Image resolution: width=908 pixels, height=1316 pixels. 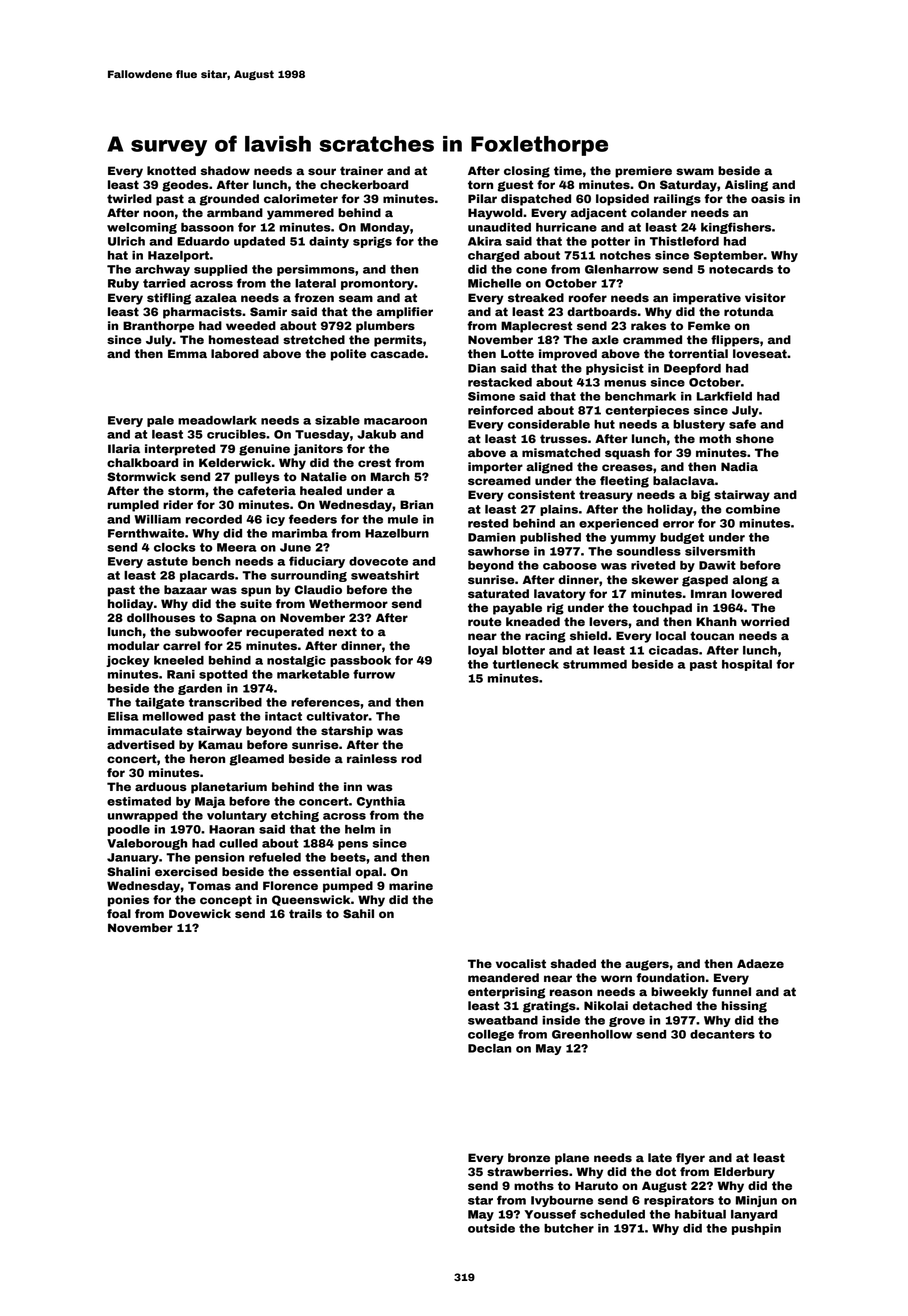 I want to click on butcher, so click(x=569, y=1228).
